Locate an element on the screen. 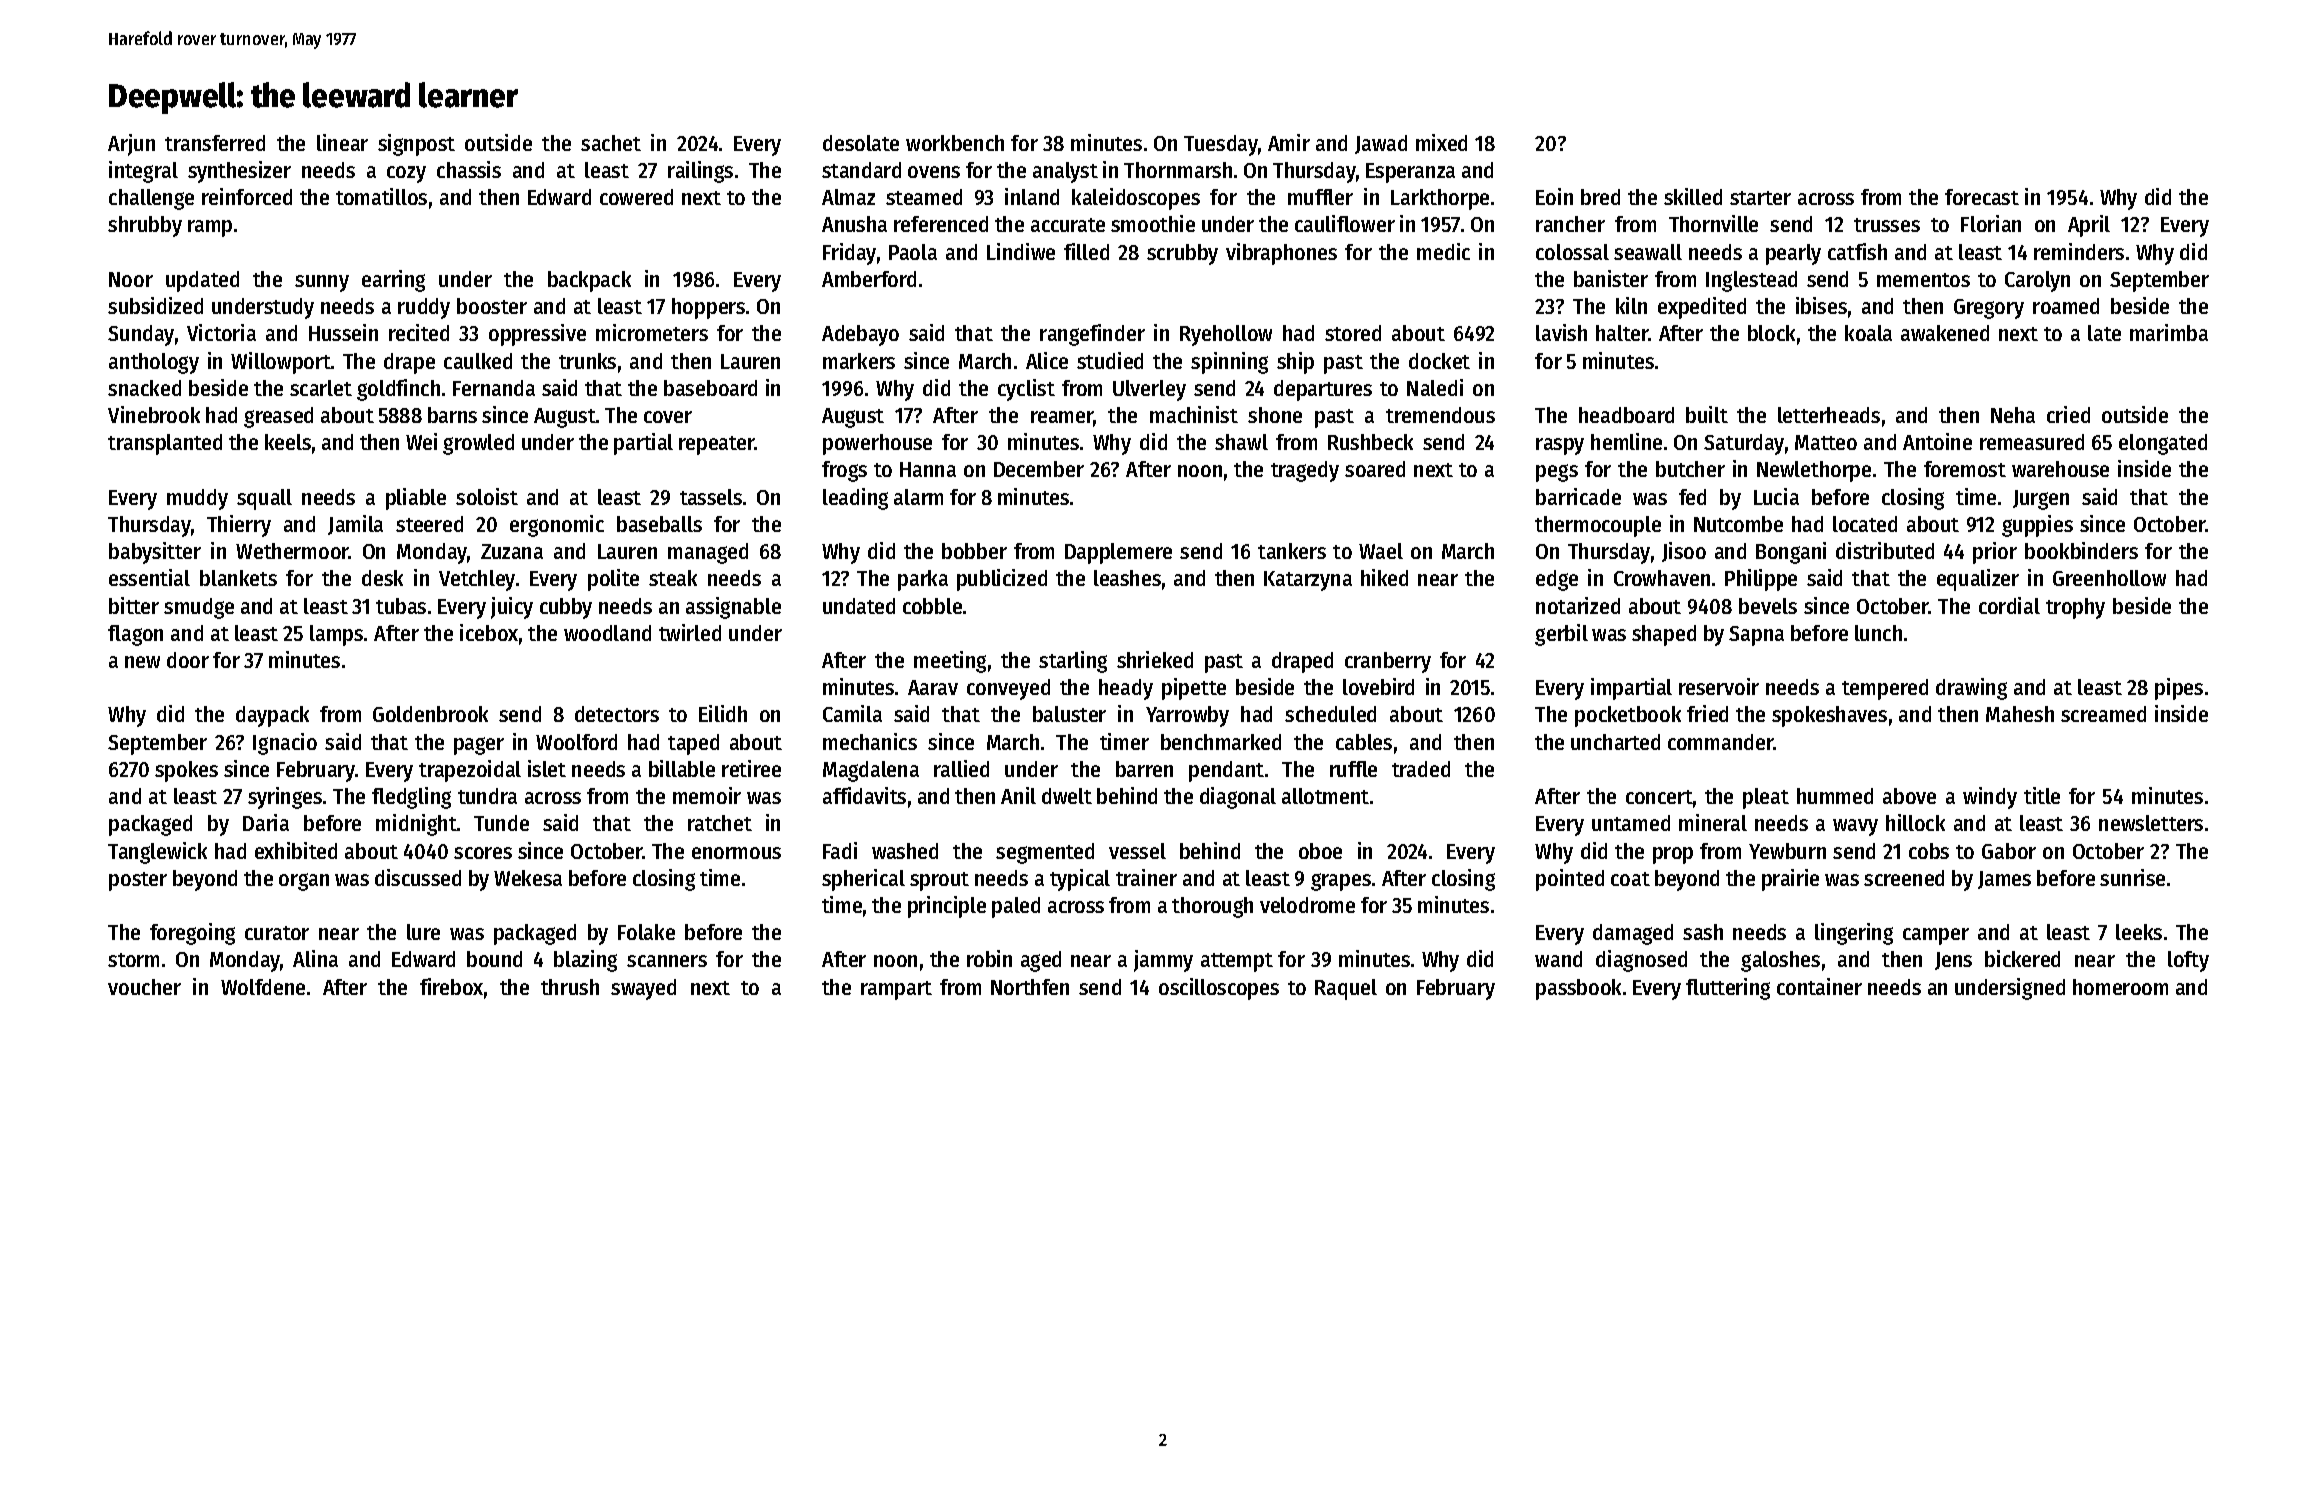 This screenshot has width=2318, height=1500. Arjun is located at coordinates (131, 145).
